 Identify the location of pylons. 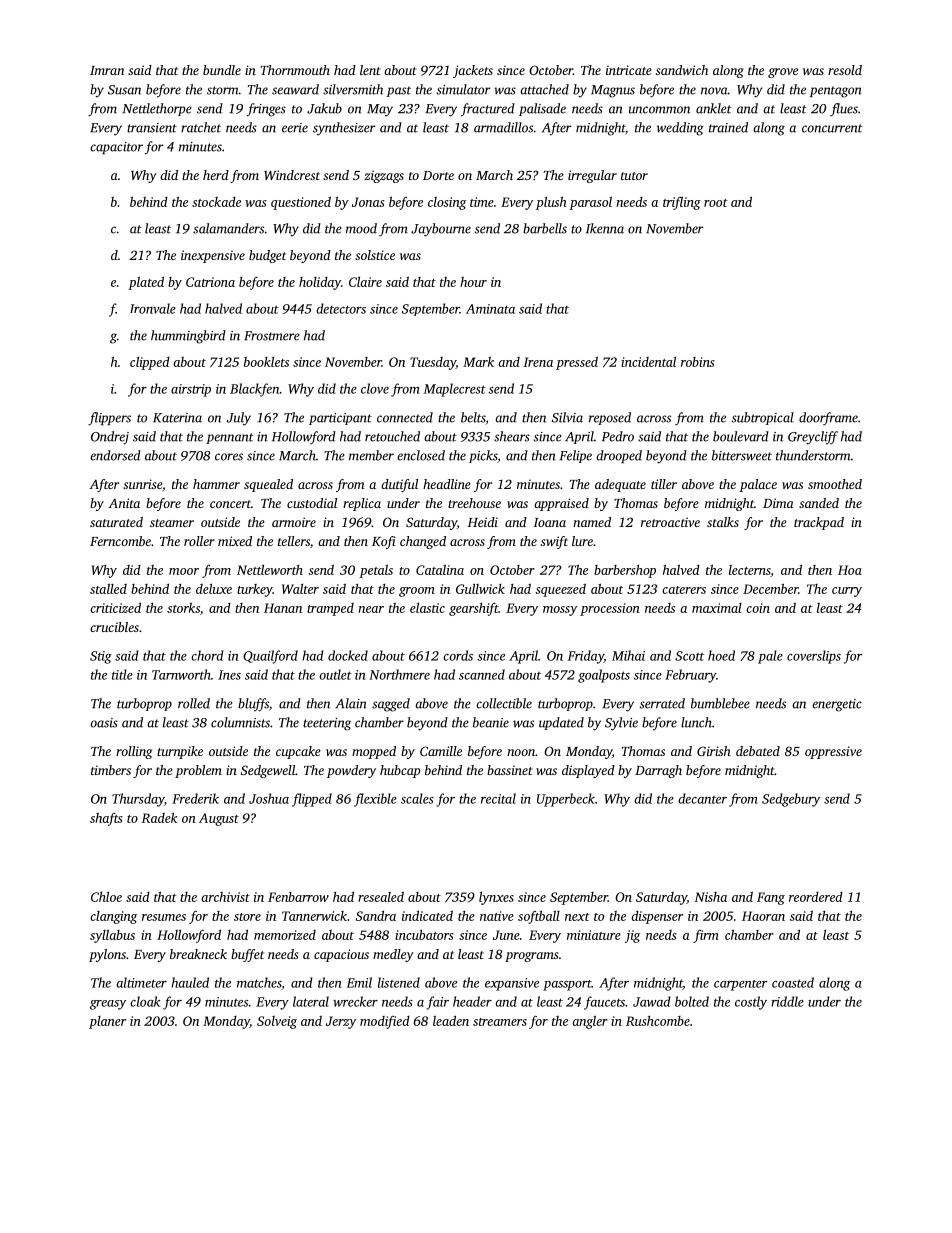
(107, 955).
